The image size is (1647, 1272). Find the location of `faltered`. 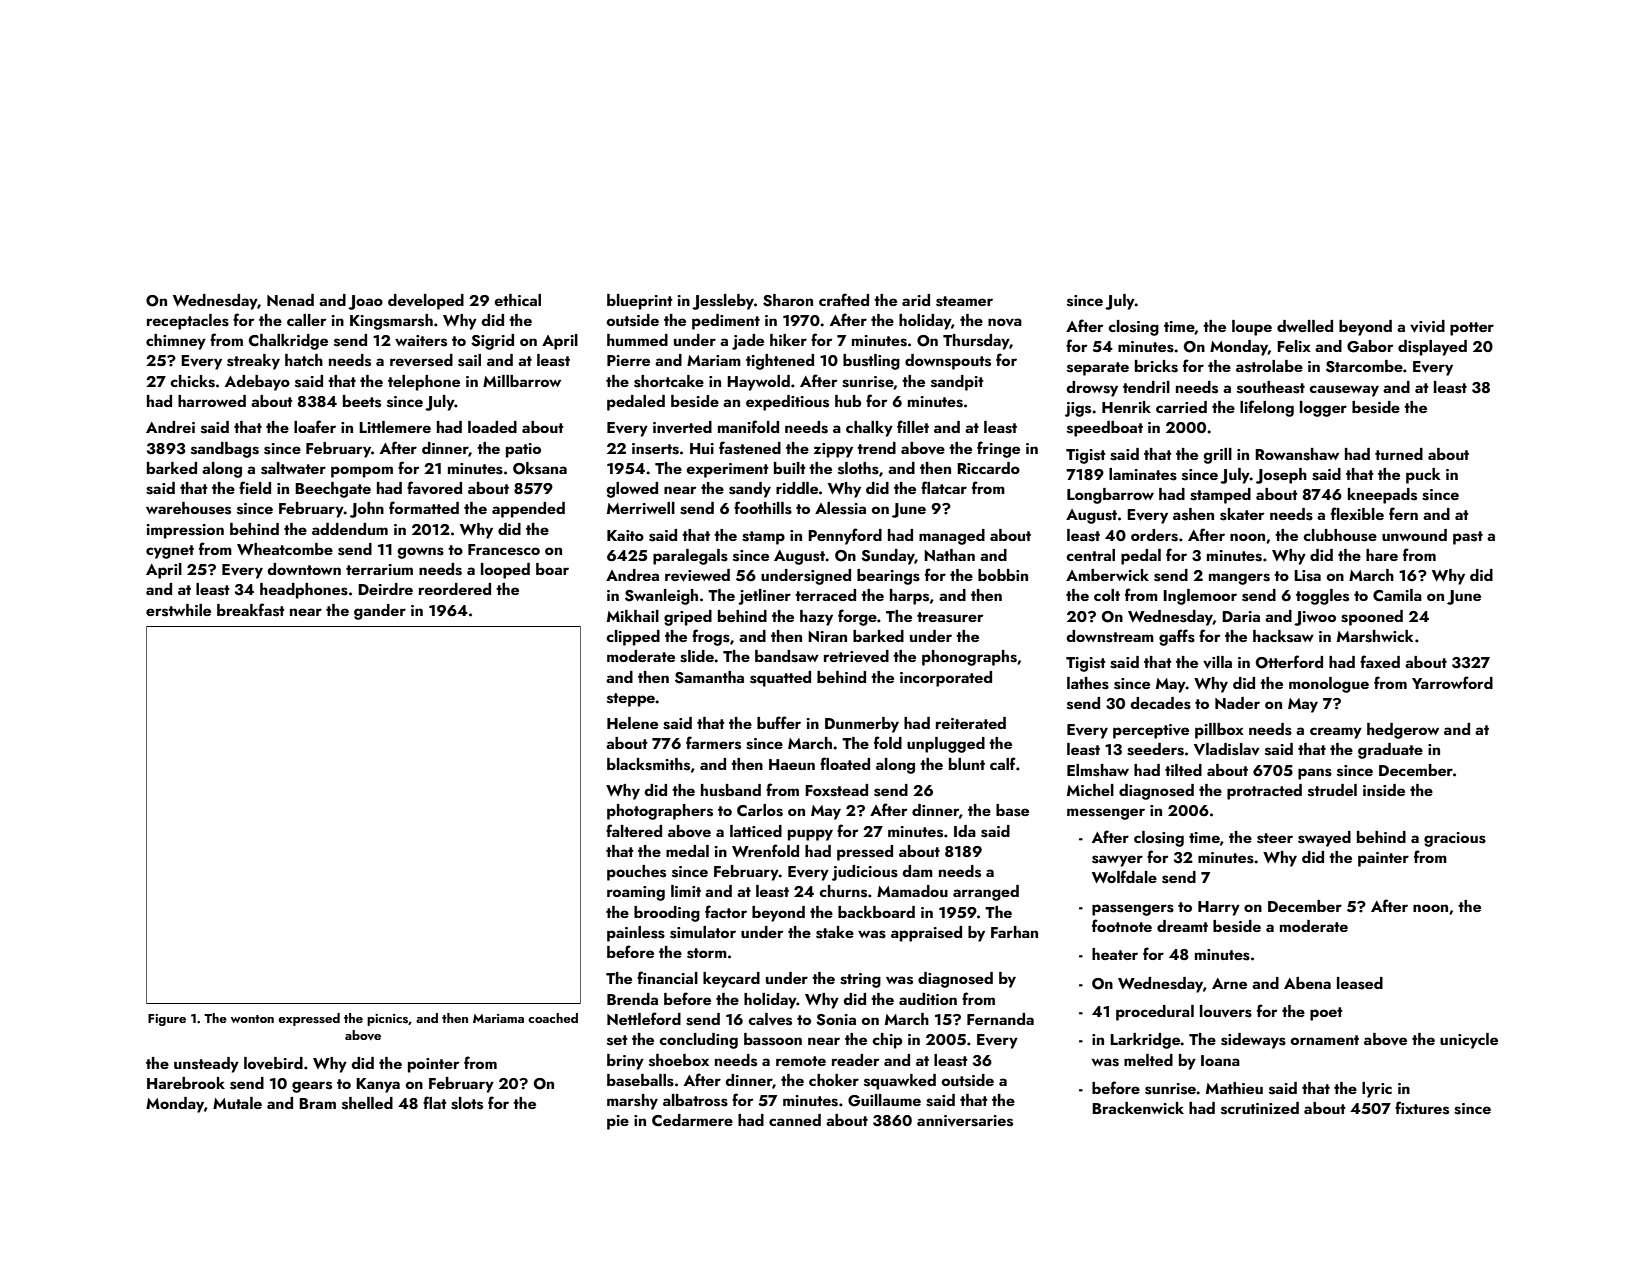

faltered is located at coordinates (634, 830).
